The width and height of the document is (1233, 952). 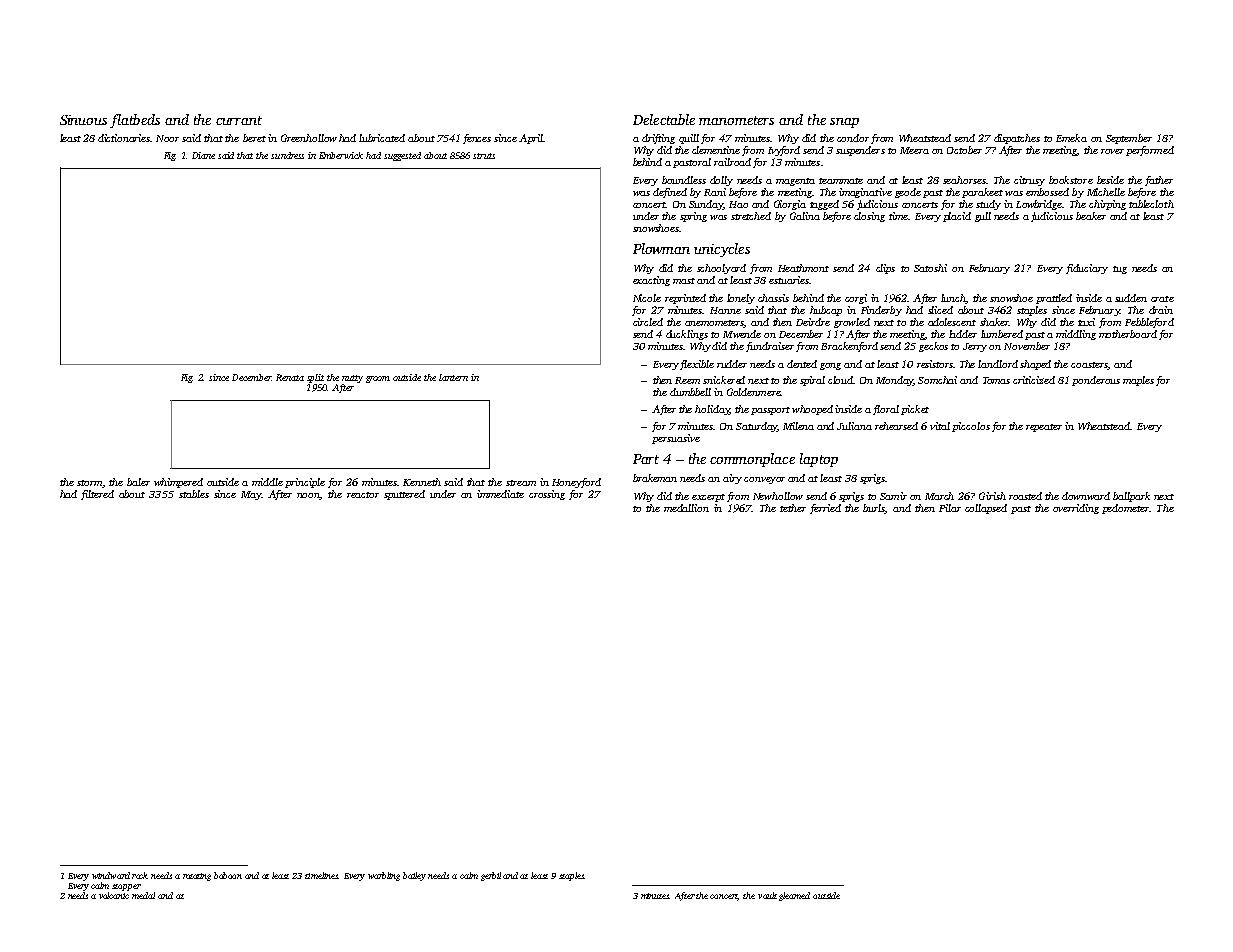 I want to click on burls, so click(x=874, y=509).
